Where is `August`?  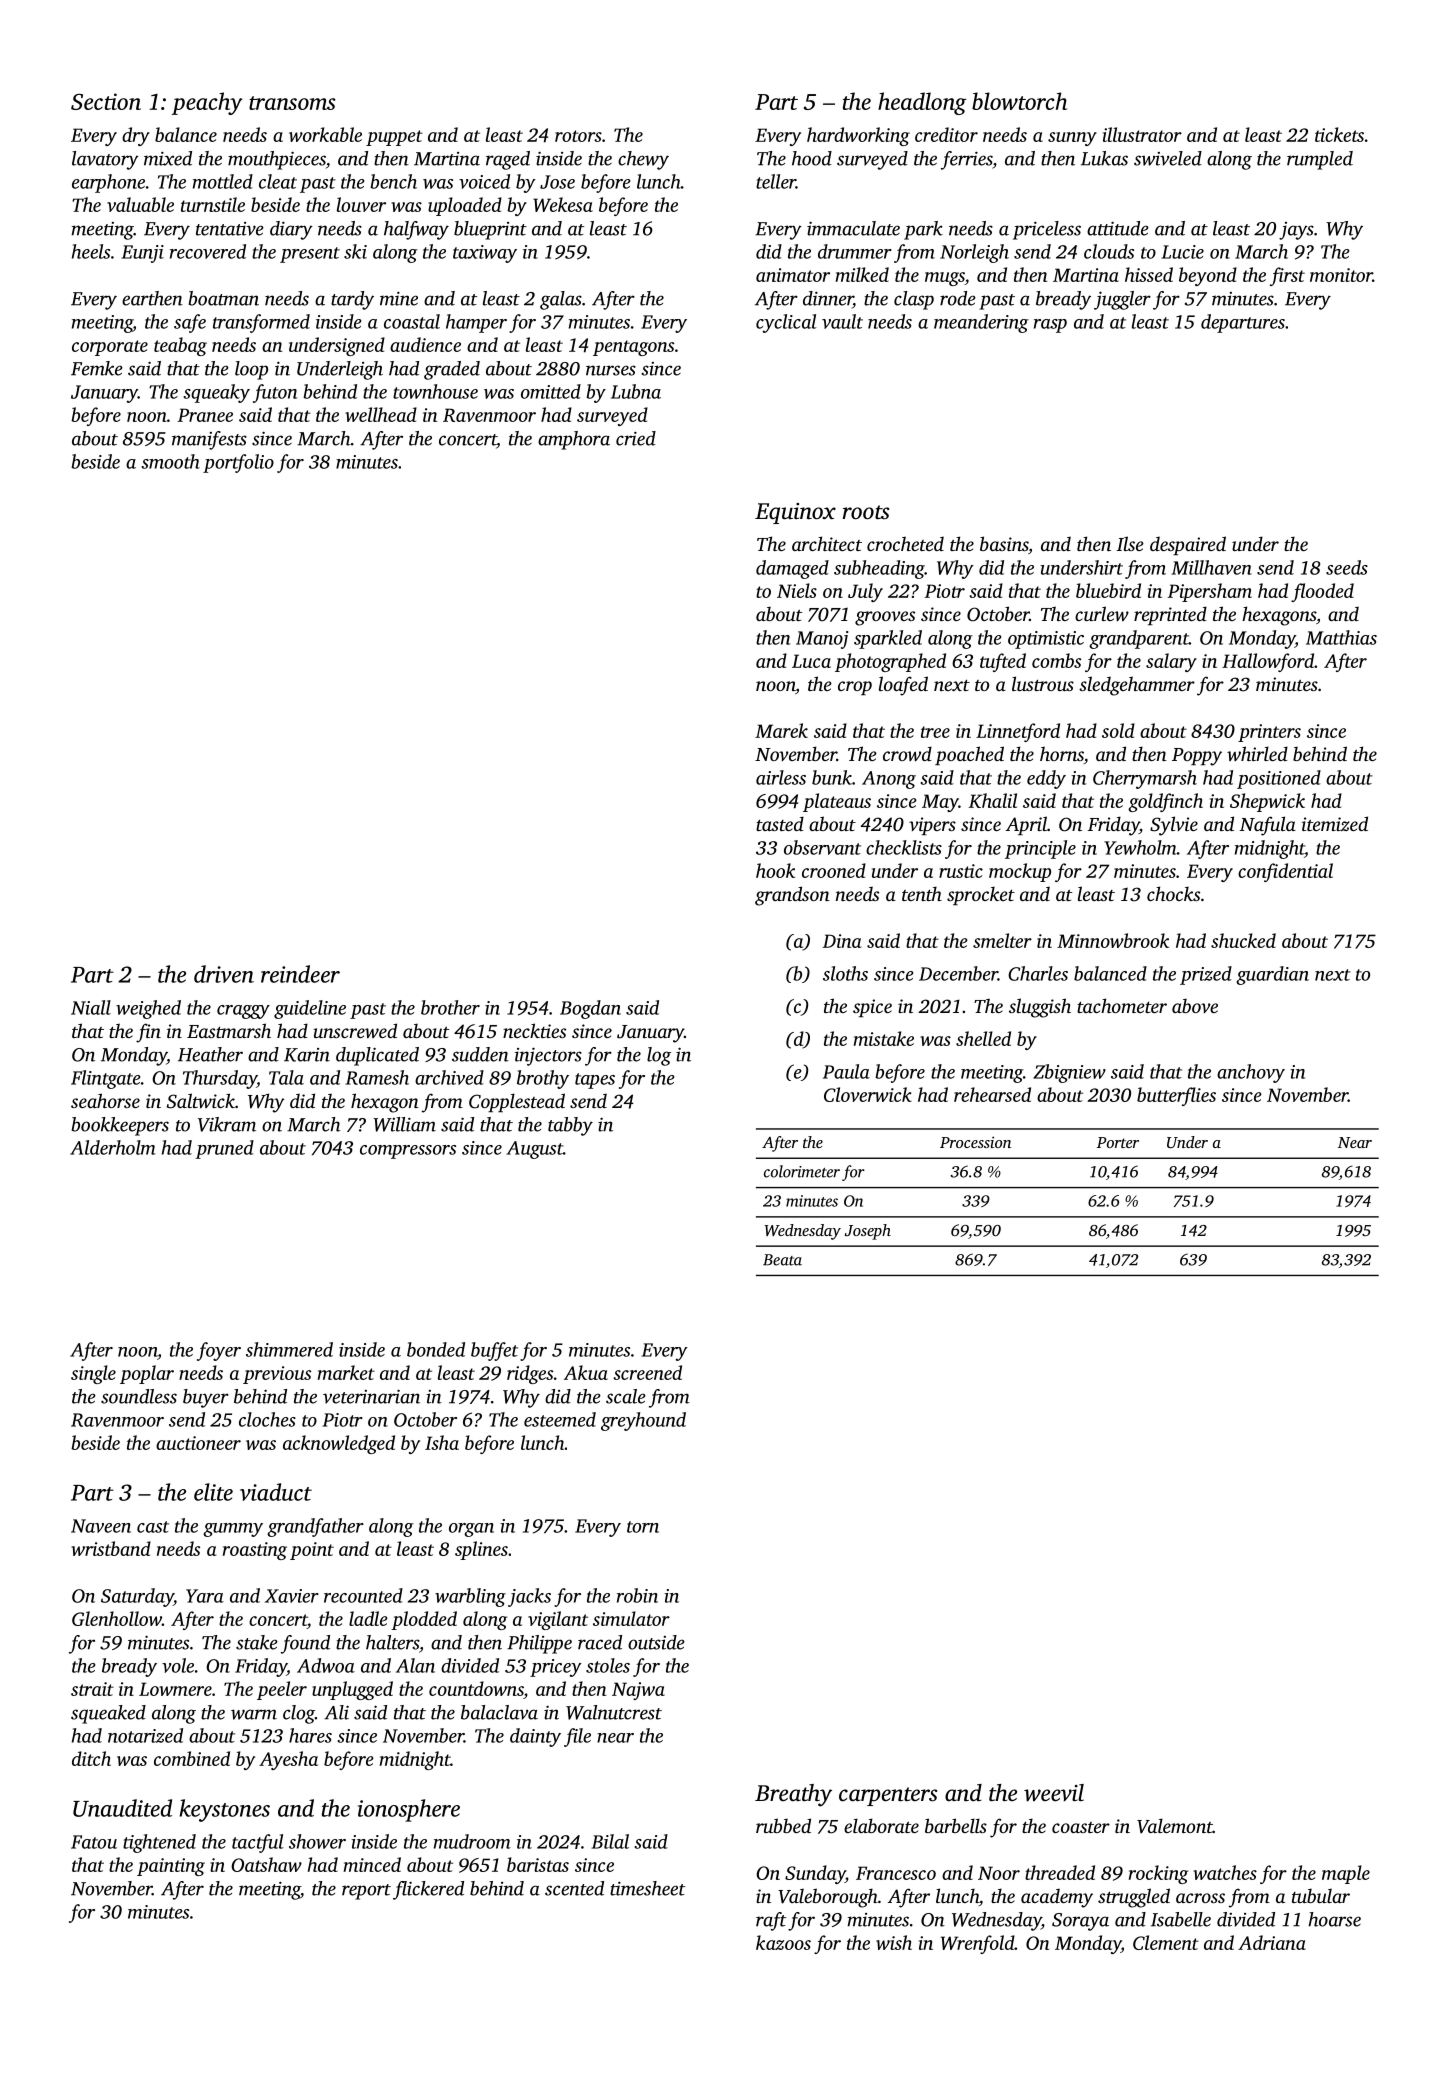 August is located at coordinates (534, 1150).
